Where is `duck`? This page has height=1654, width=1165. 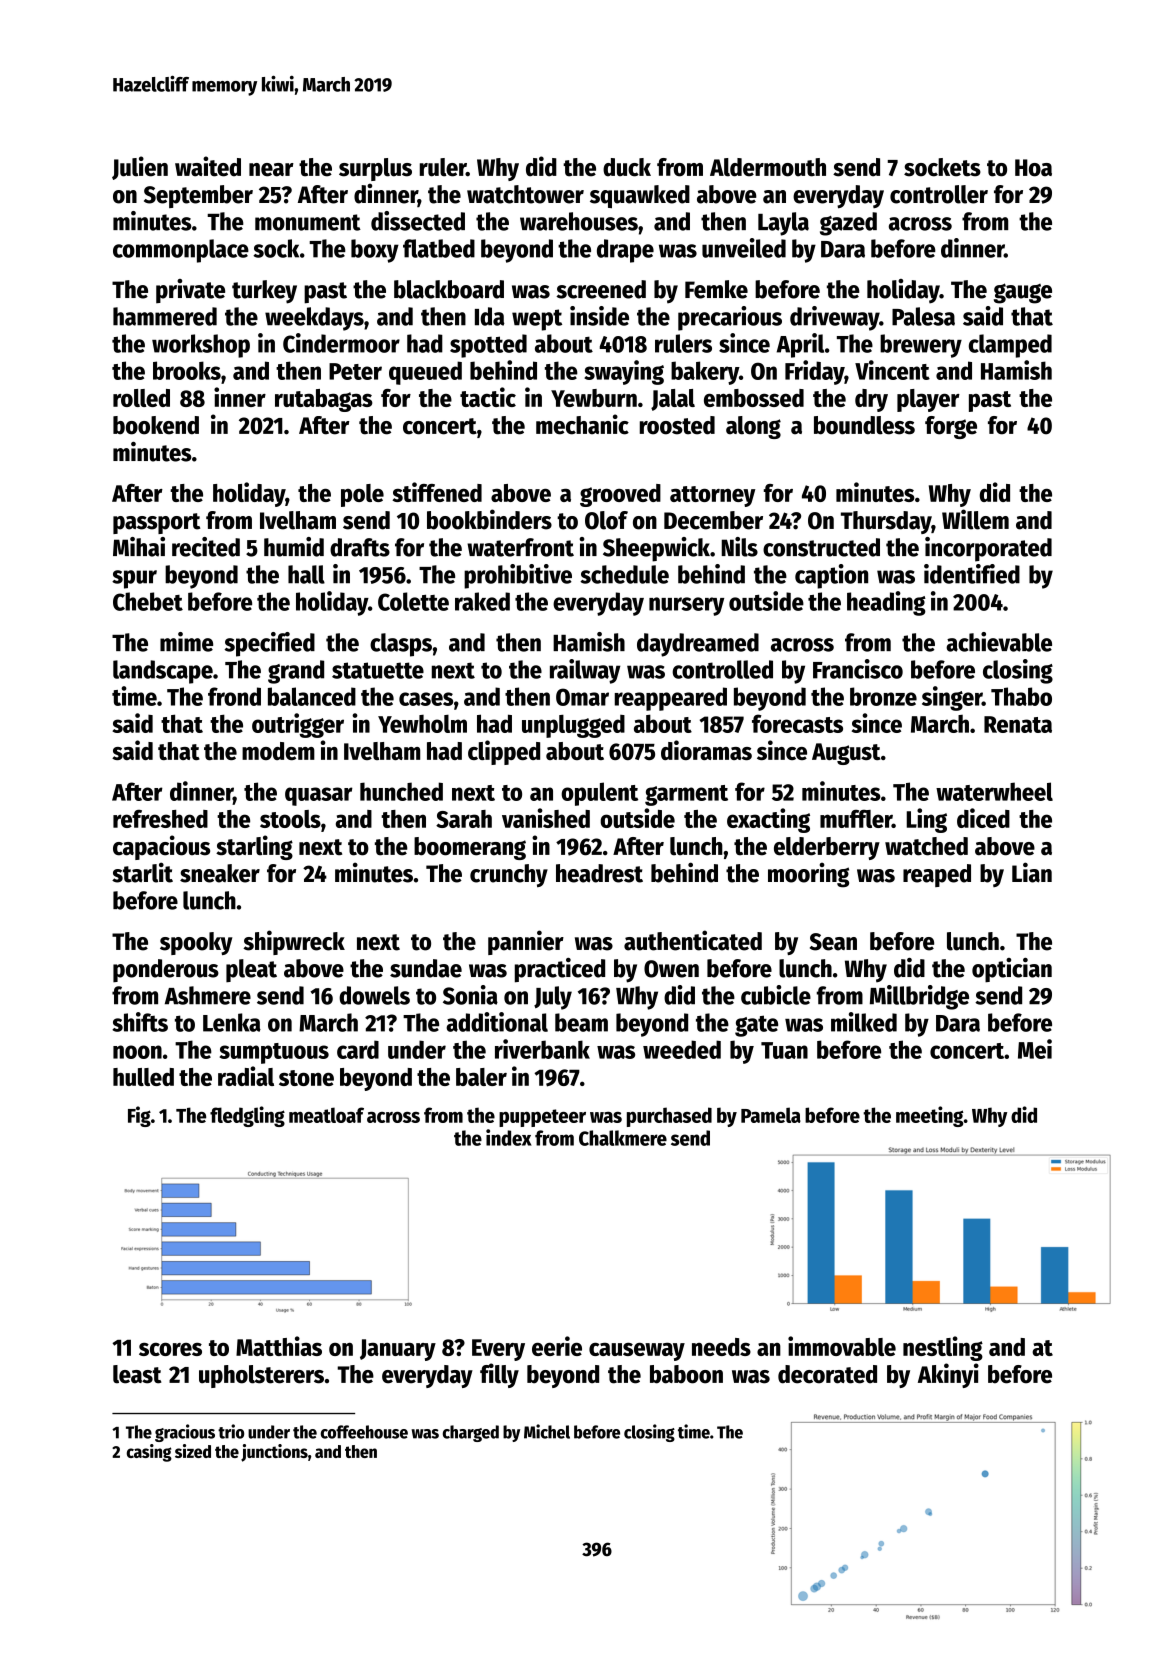 duck is located at coordinates (627, 167).
